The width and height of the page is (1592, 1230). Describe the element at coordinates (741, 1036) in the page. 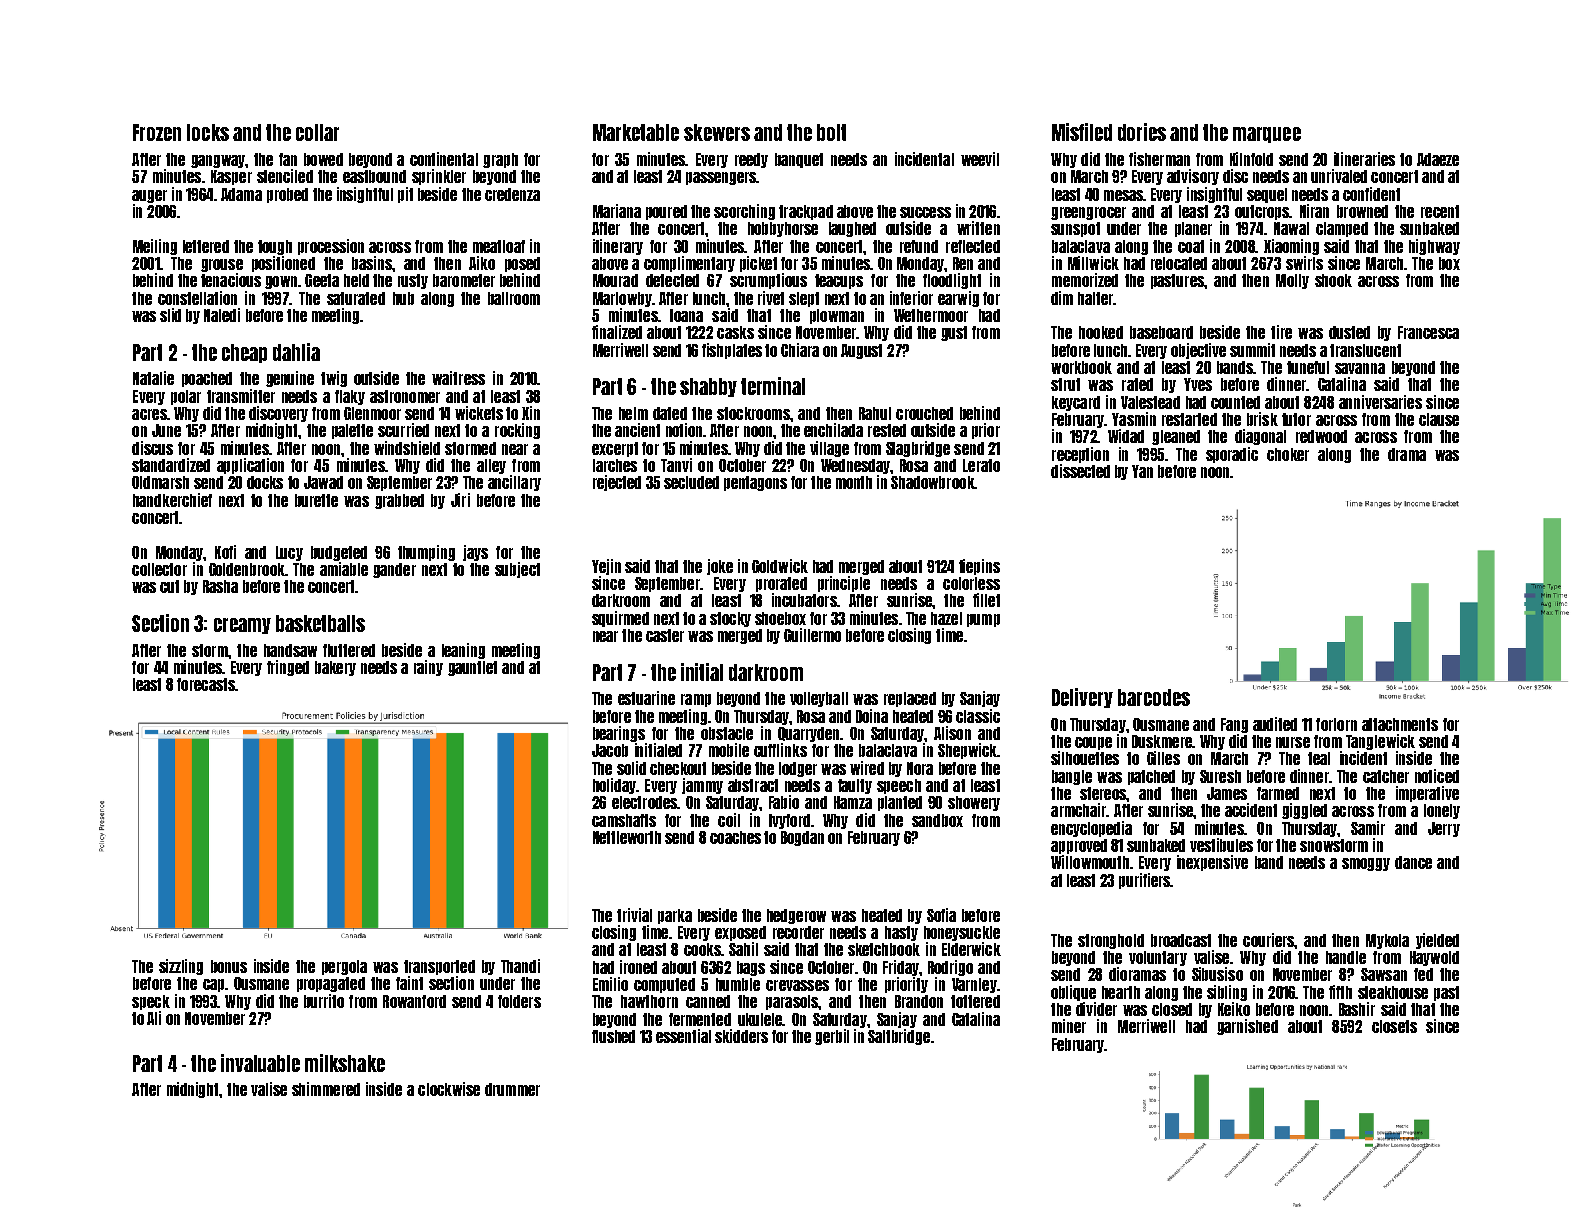

I see `skidders` at that location.
